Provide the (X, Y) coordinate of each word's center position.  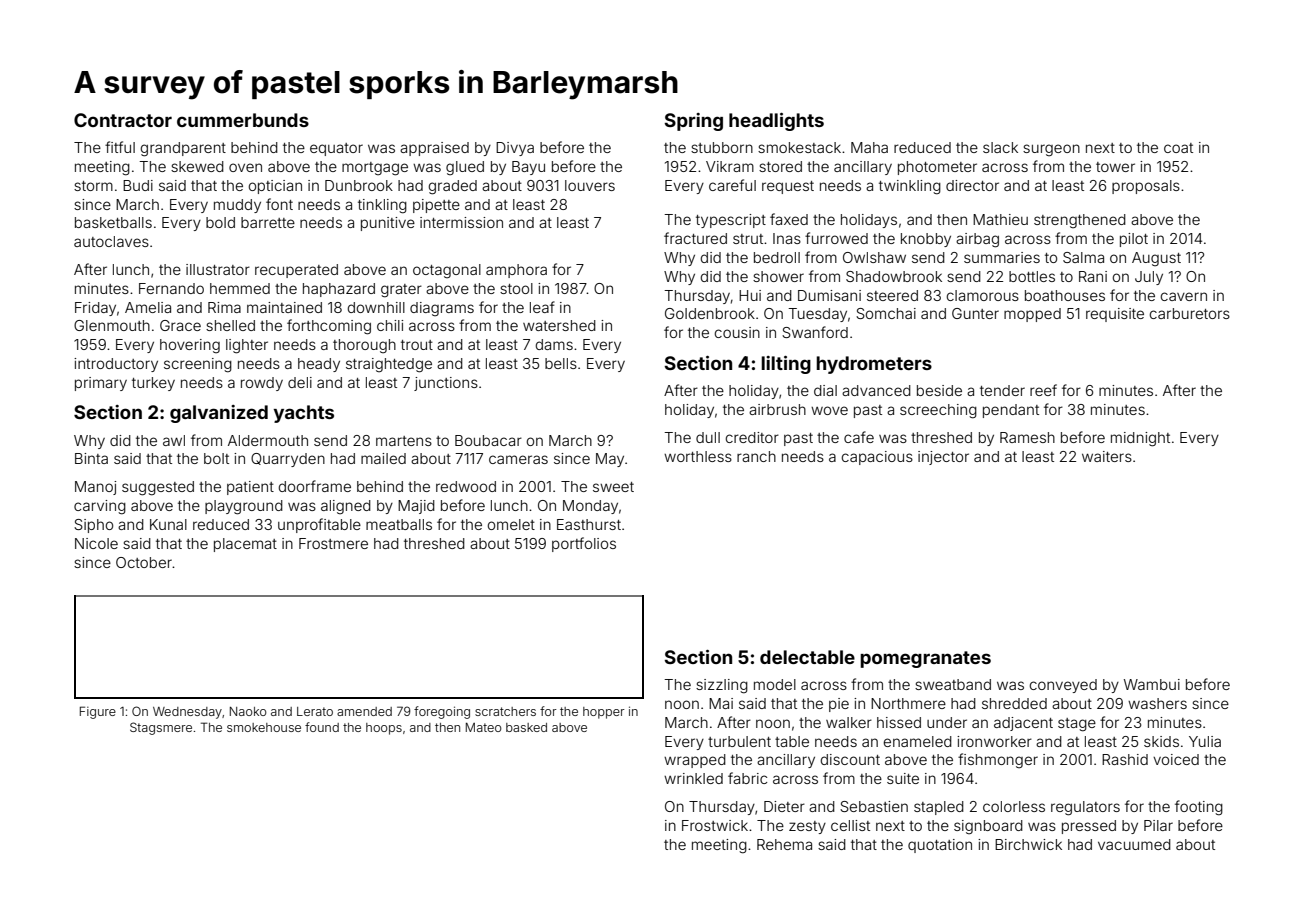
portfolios (584, 544)
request (788, 187)
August (1156, 259)
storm (93, 186)
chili (390, 325)
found (322, 727)
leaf (542, 307)
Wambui (1152, 684)
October (144, 562)
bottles (1032, 276)
